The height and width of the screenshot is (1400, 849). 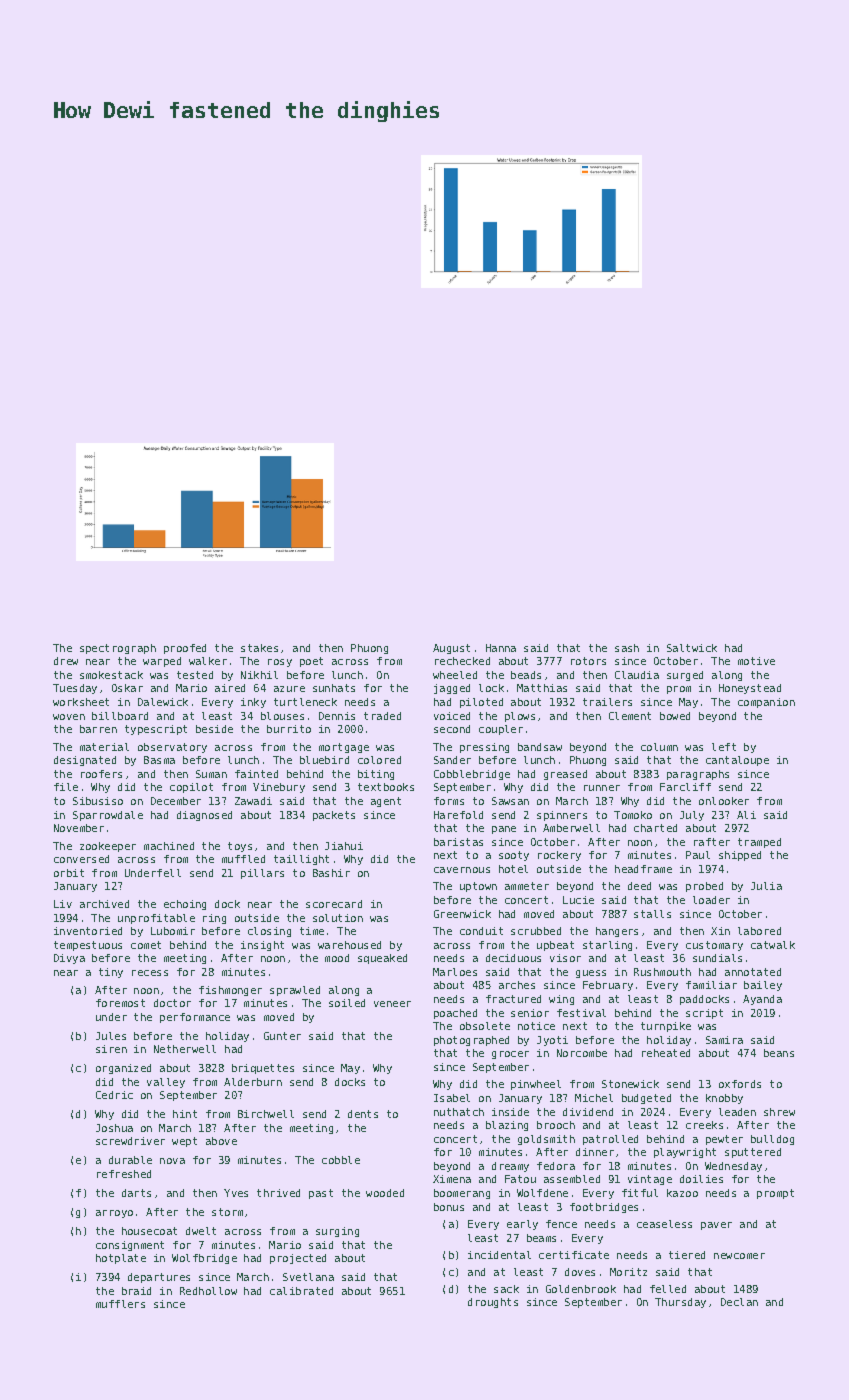 I want to click on arches, so click(x=517, y=985).
